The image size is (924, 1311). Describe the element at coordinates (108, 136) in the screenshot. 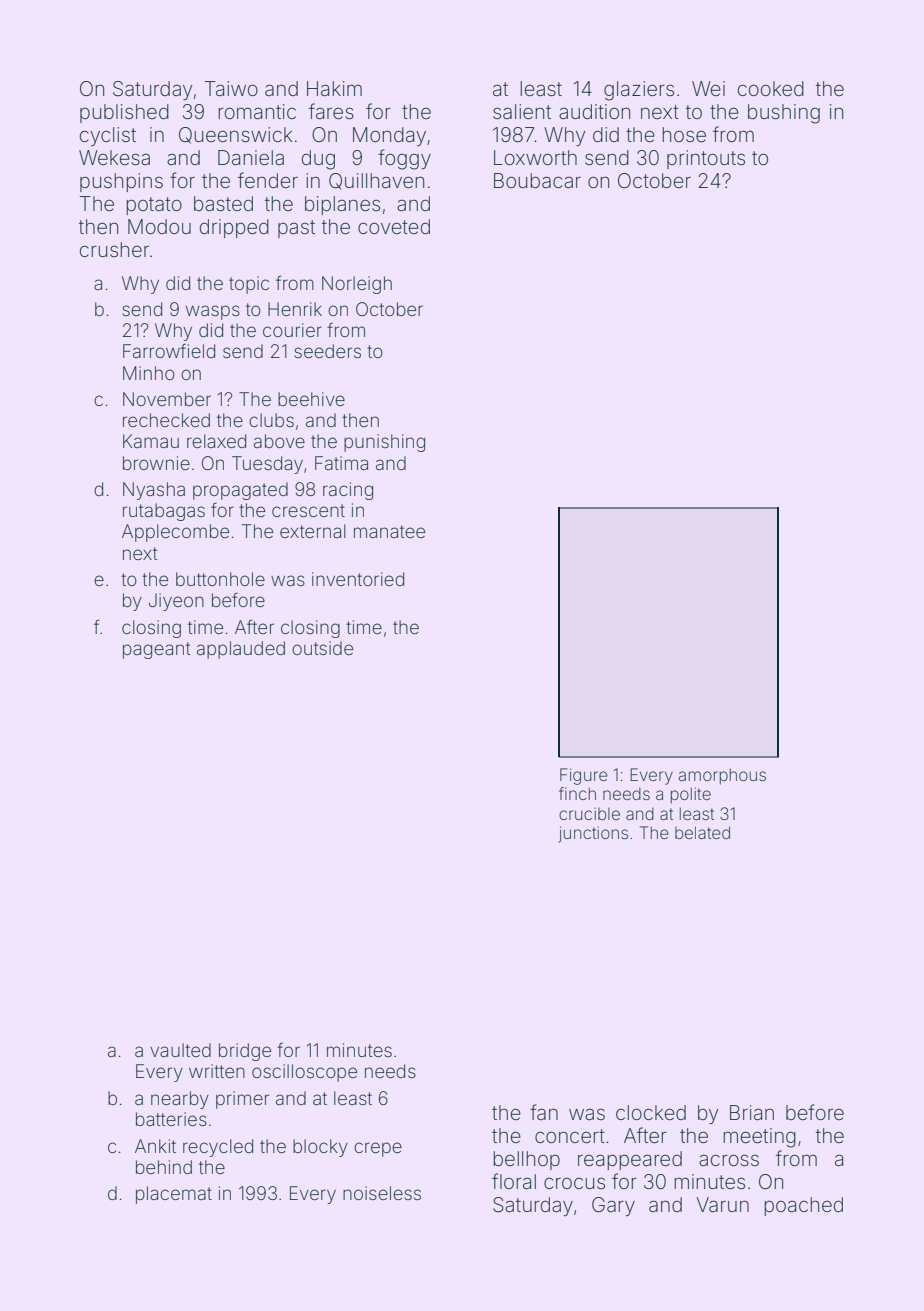

I see `cyclist` at that location.
